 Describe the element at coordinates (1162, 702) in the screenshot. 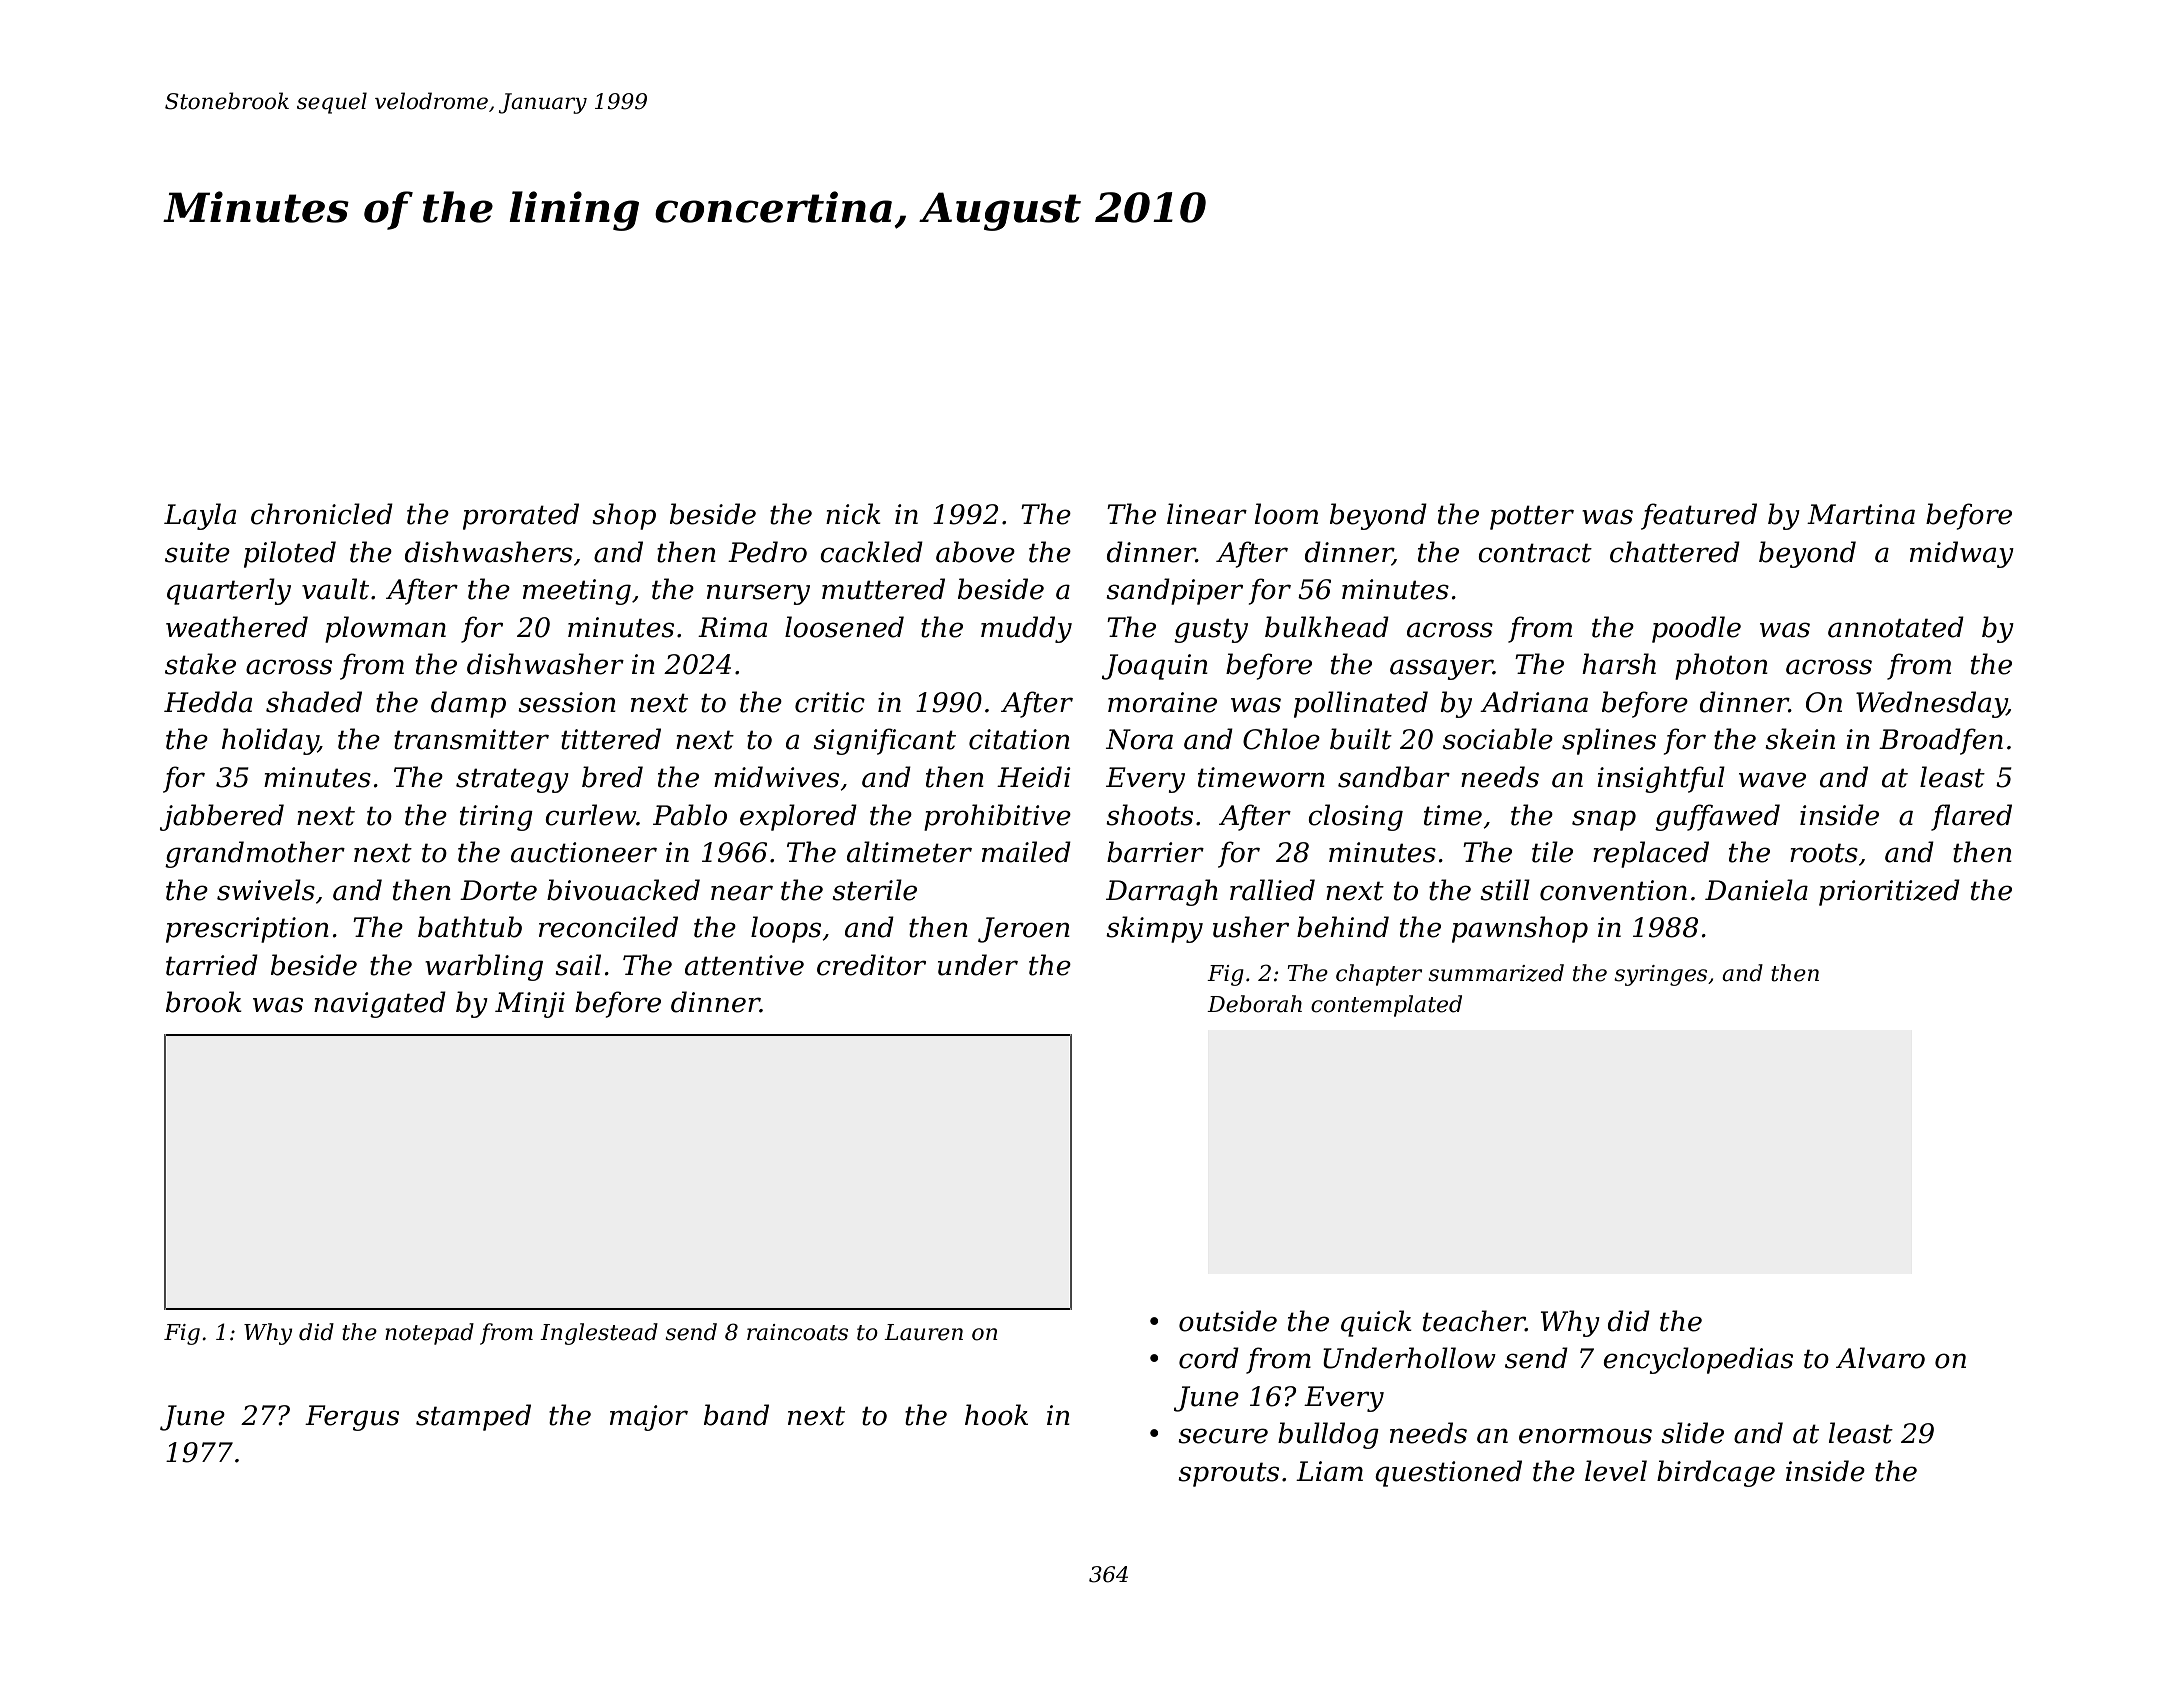

I see `moraine` at that location.
